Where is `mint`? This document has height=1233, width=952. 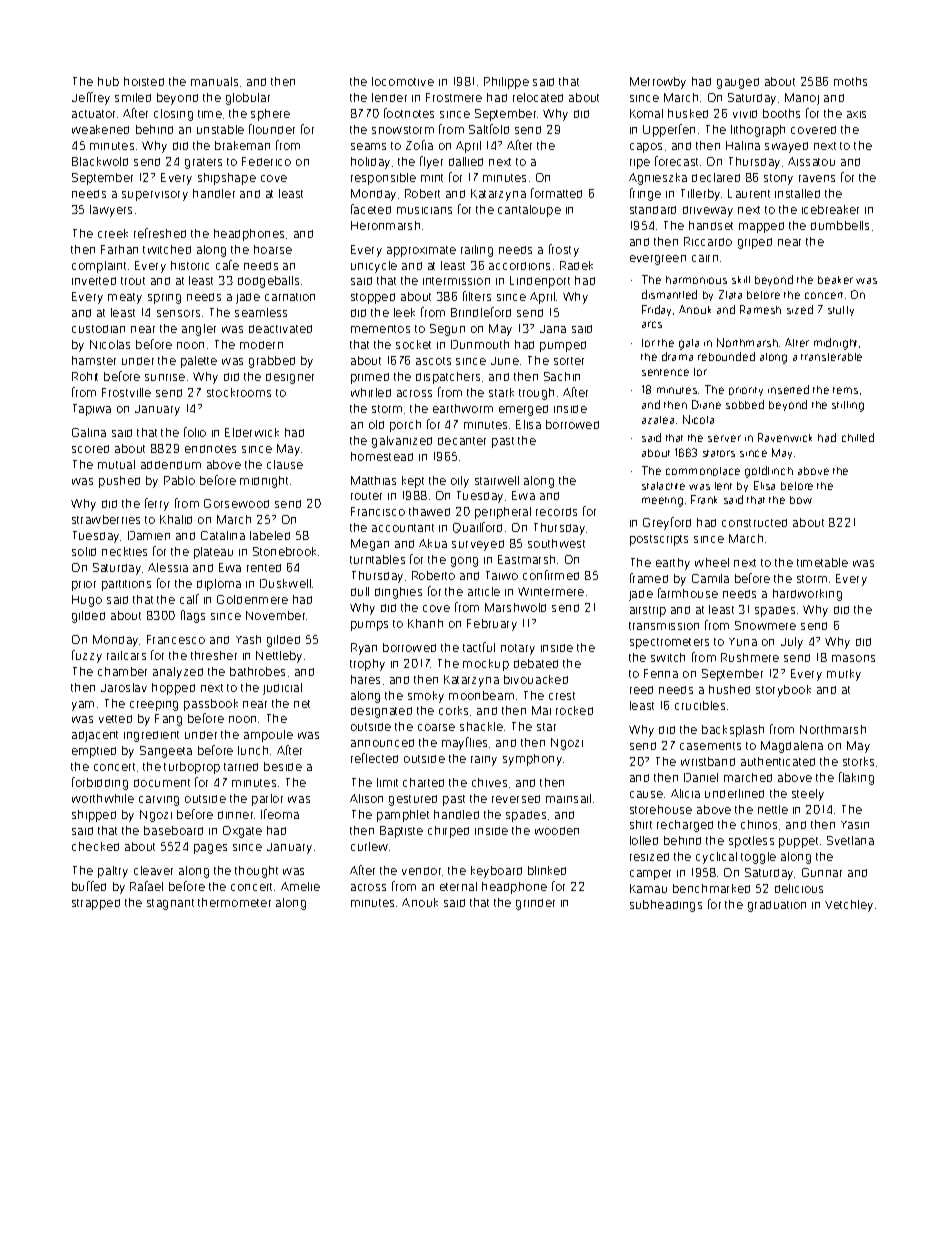
mint is located at coordinates (432, 178).
